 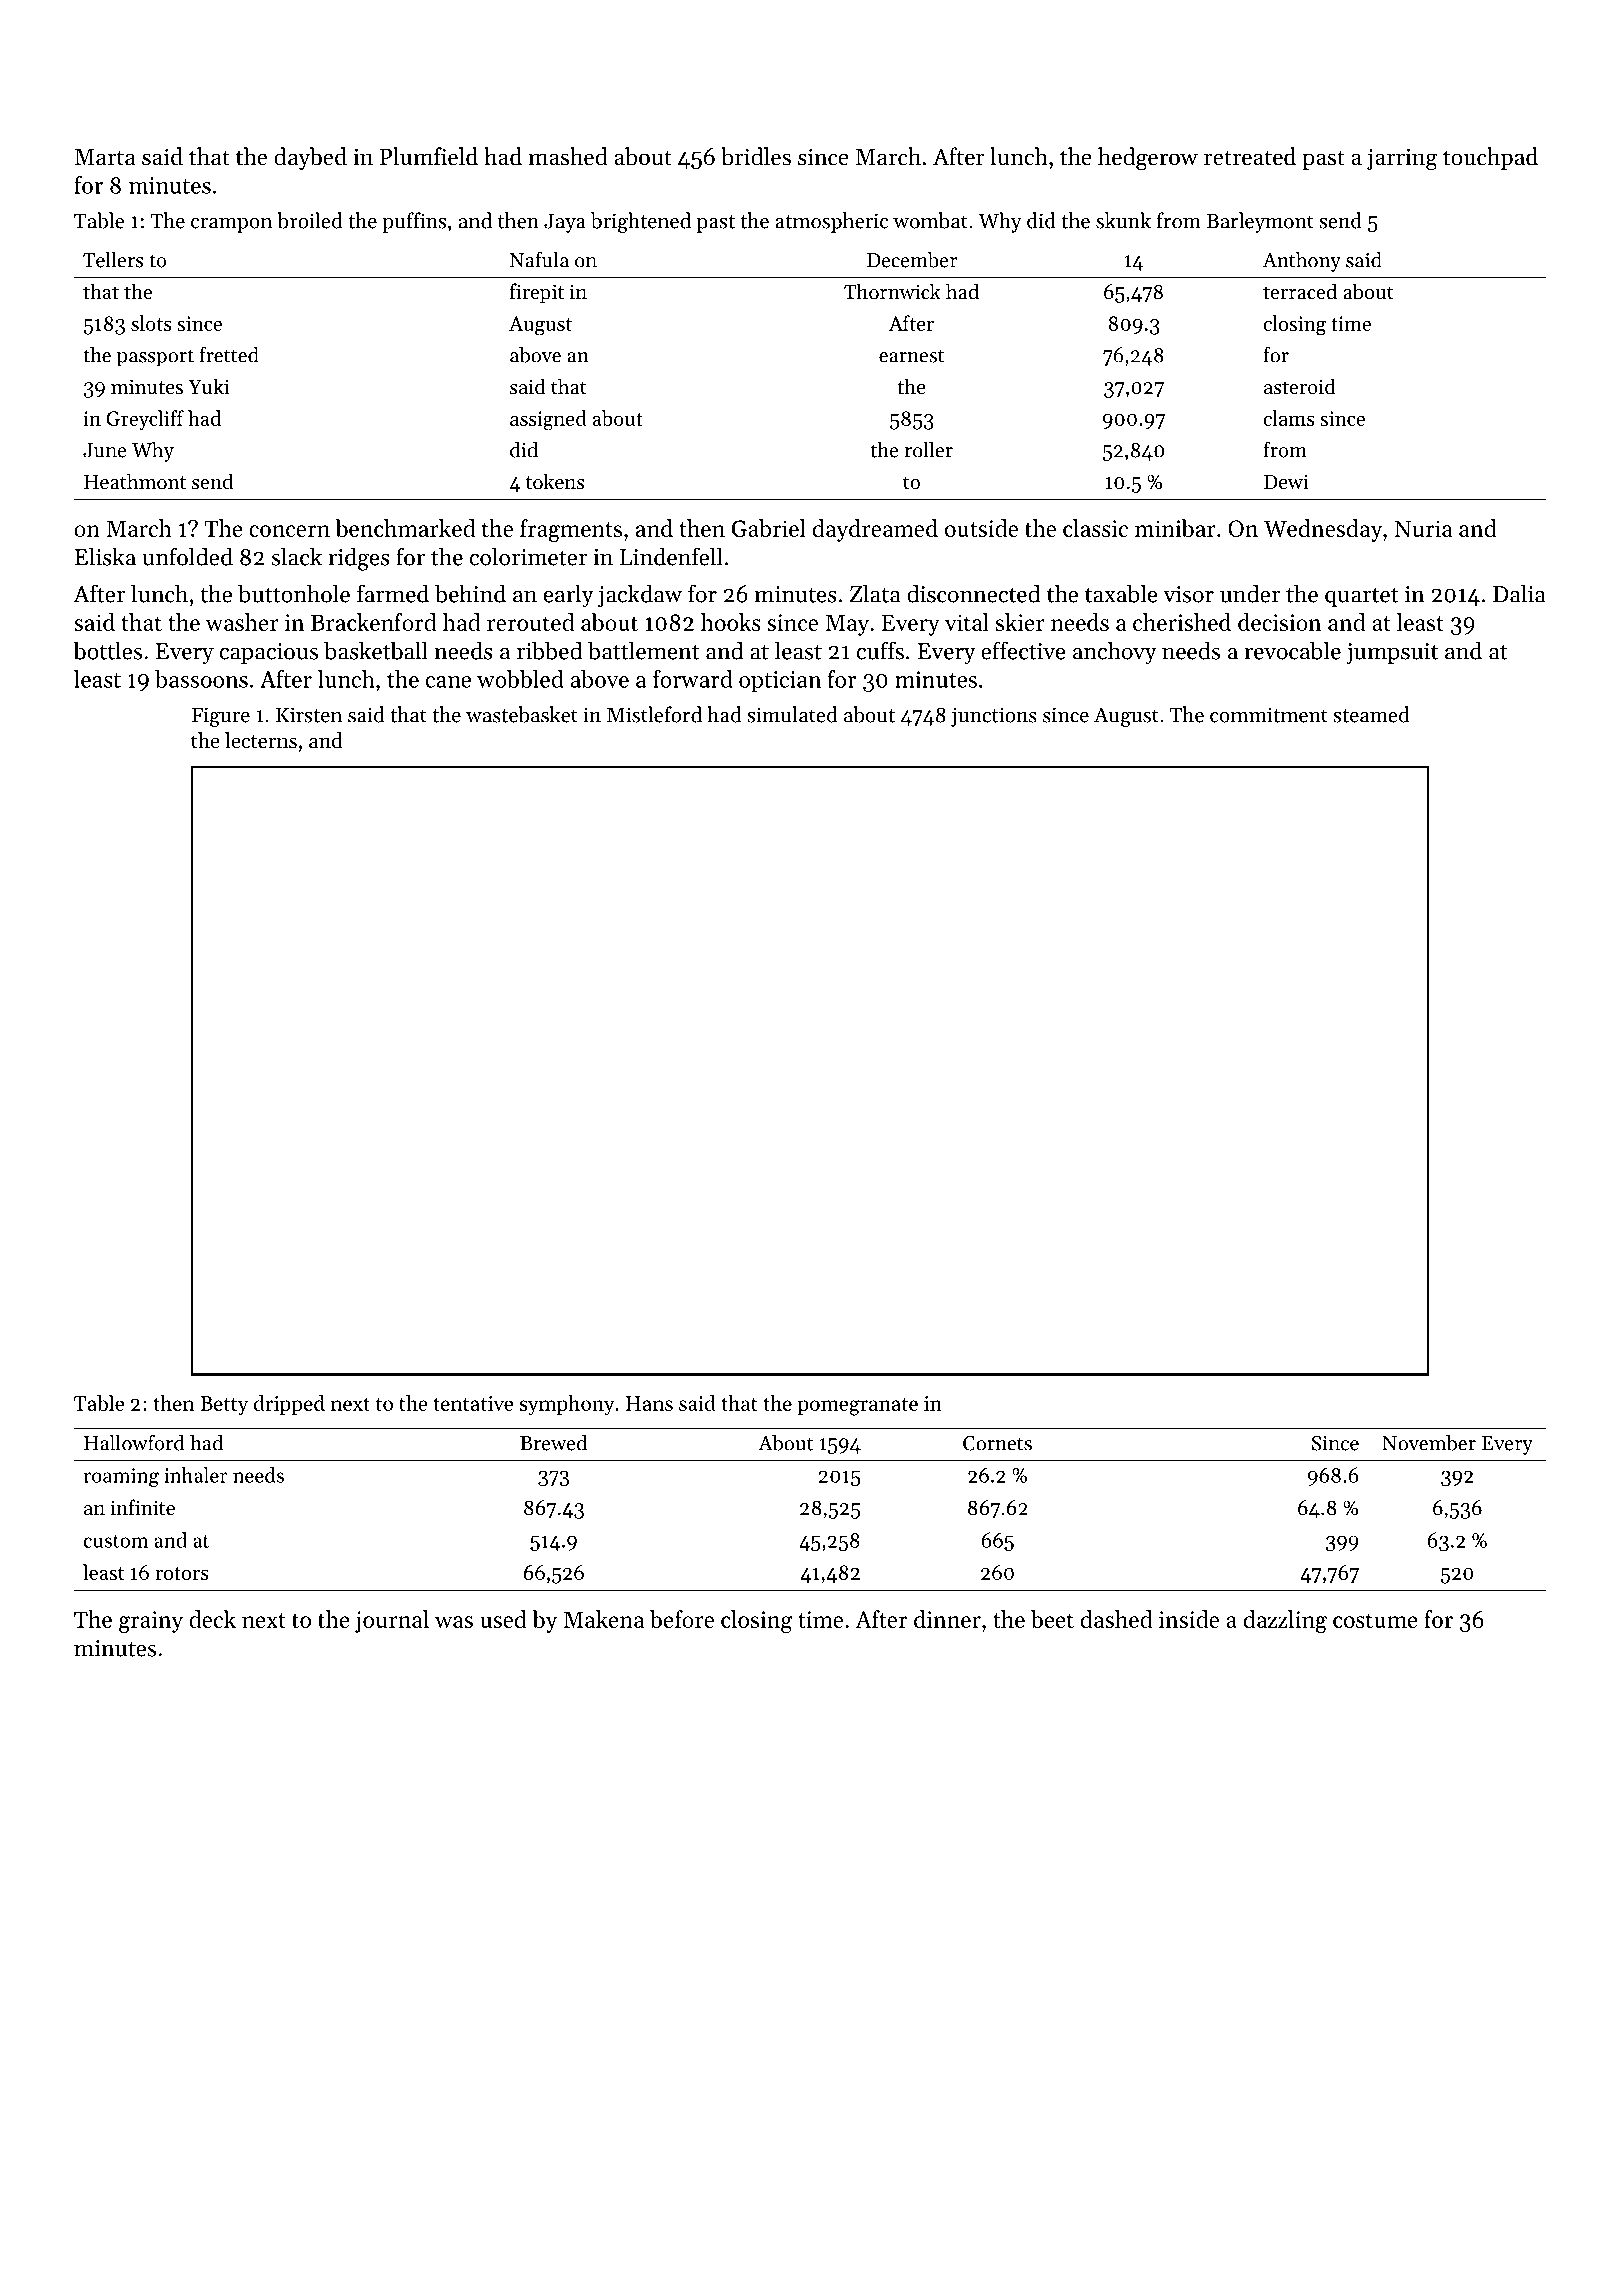 What do you see at coordinates (997, 1443) in the screenshot?
I see `Cornets` at bounding box center [997, 1443].
